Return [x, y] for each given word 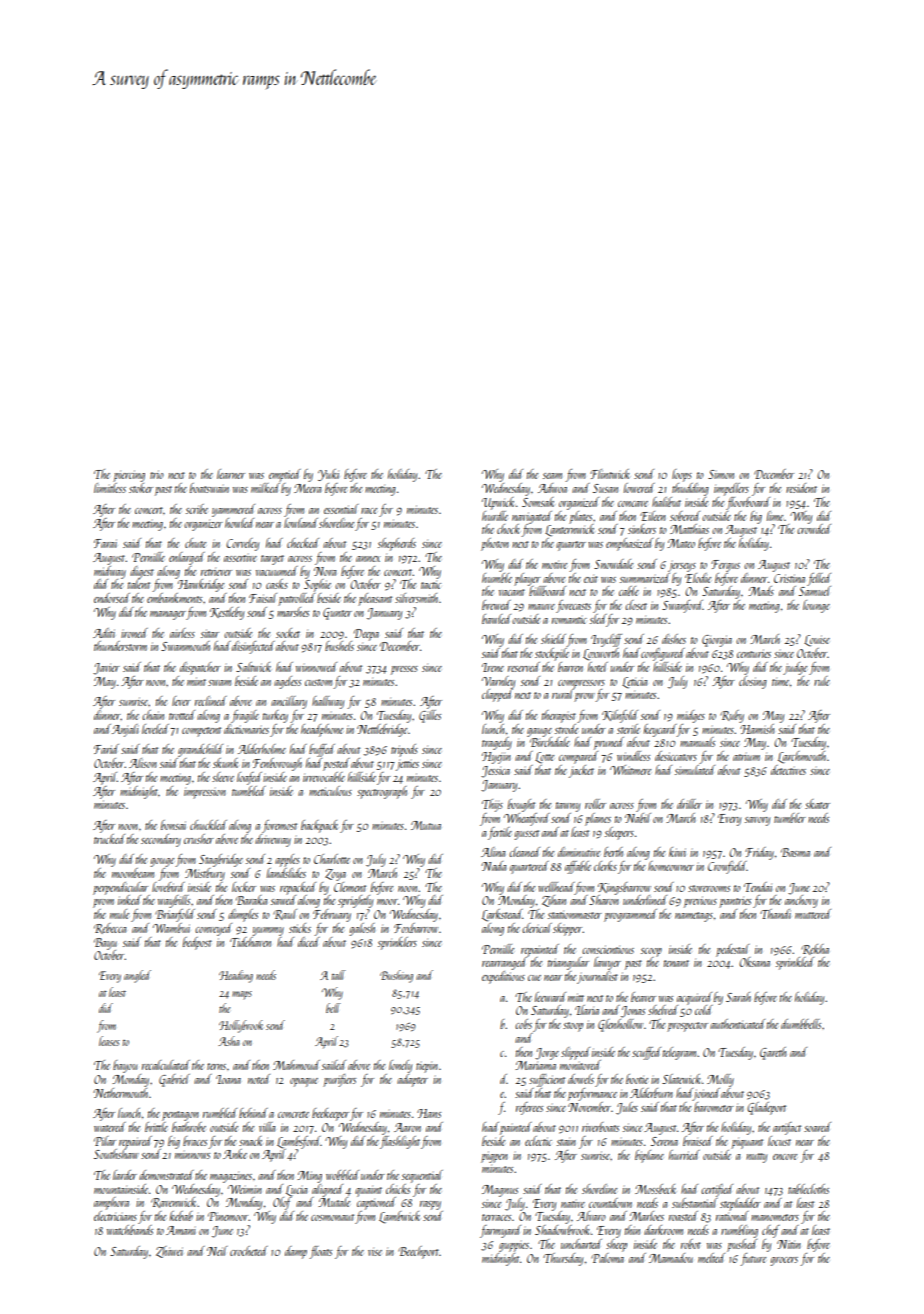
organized [579, 503]
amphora [111, 1203]
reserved [524, 667]
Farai [105, 543]
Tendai [758, 887]
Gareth [773, 1053]
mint [196, 681]
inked [129, 900]
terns [216, 1066]
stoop [573, 1027]
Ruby [732, 716]
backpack [319, 826]
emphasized [629, 544]
